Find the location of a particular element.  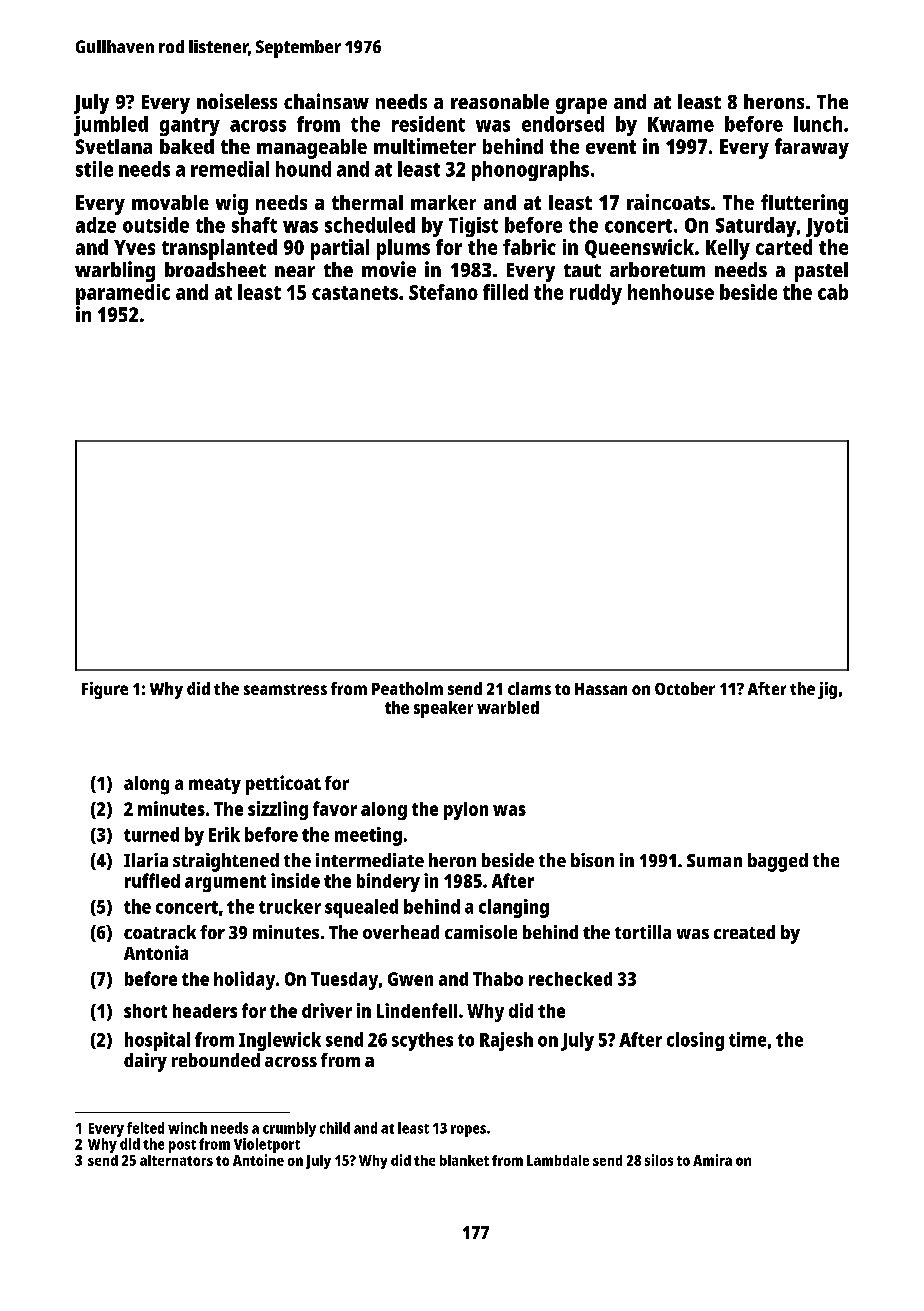

cab is located at coordinates (833, 292).
